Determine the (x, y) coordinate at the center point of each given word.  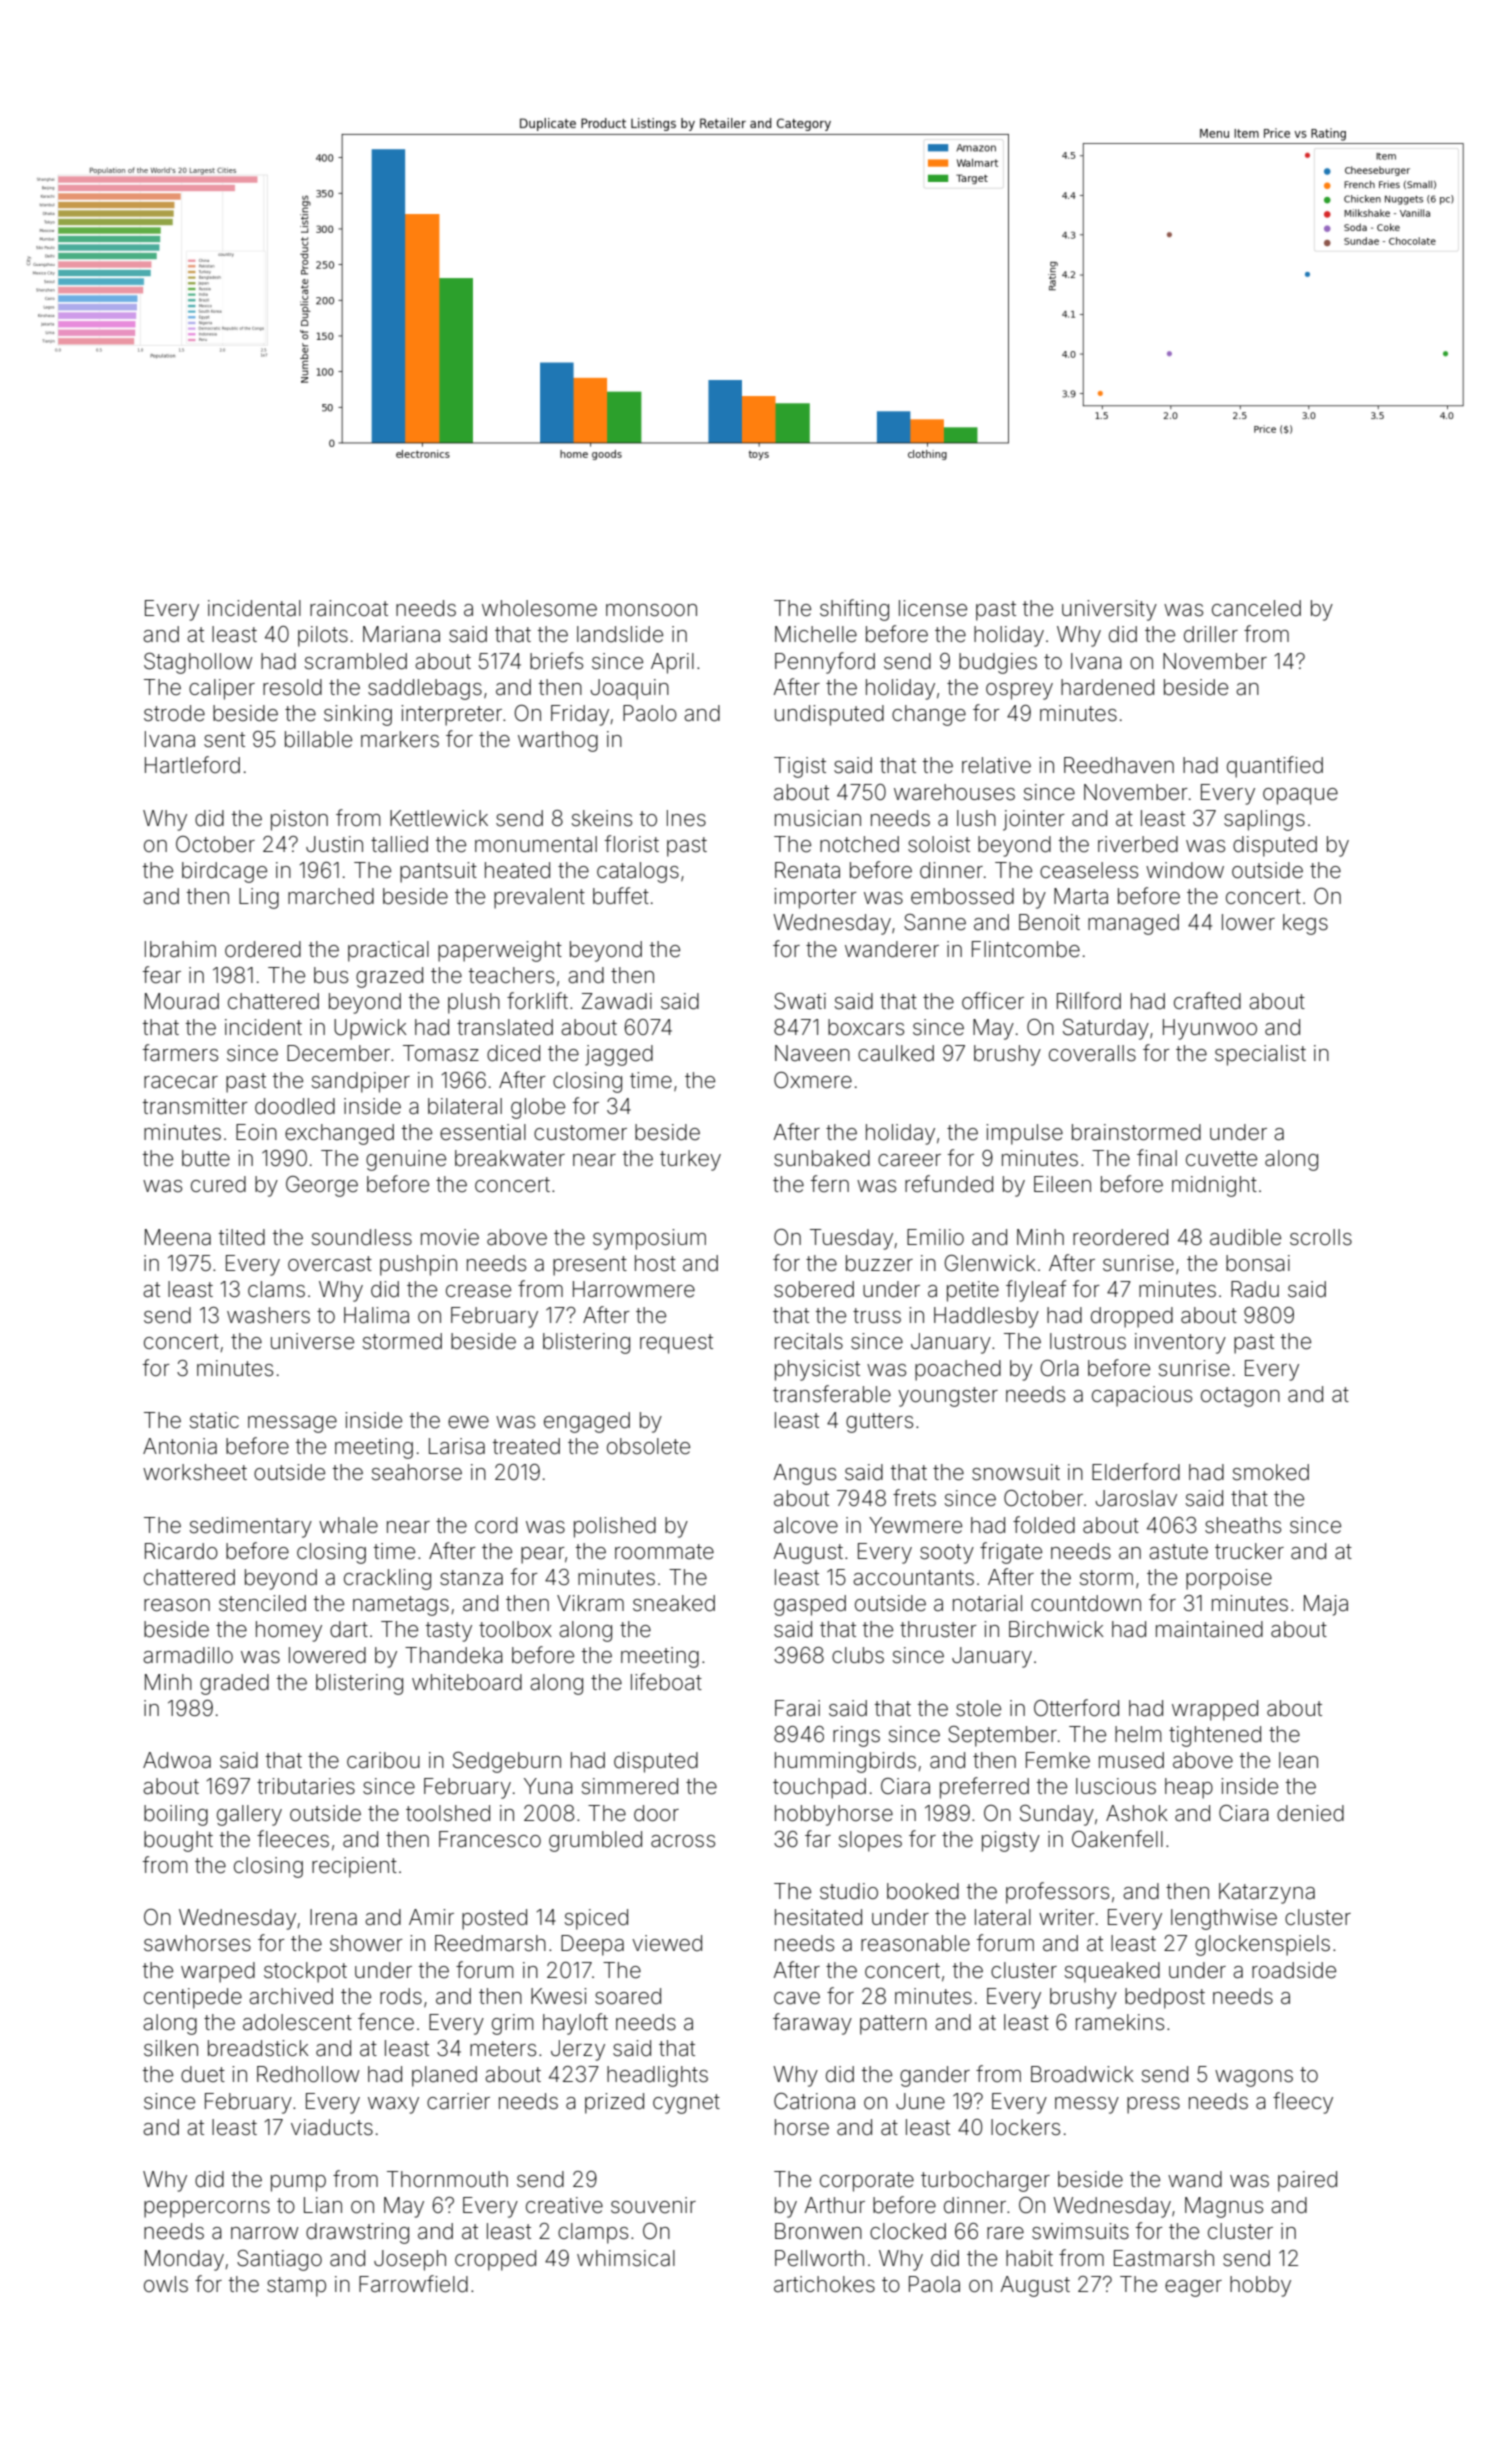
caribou (383, 1760)
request (676, 1344)
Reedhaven (1119, 765)
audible (1245, 1237)
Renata (807, 870)
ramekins (1120, 2022)
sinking (358, 715)
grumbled (595, 1841)
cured (218, 1184)
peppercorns (207, 2209)
